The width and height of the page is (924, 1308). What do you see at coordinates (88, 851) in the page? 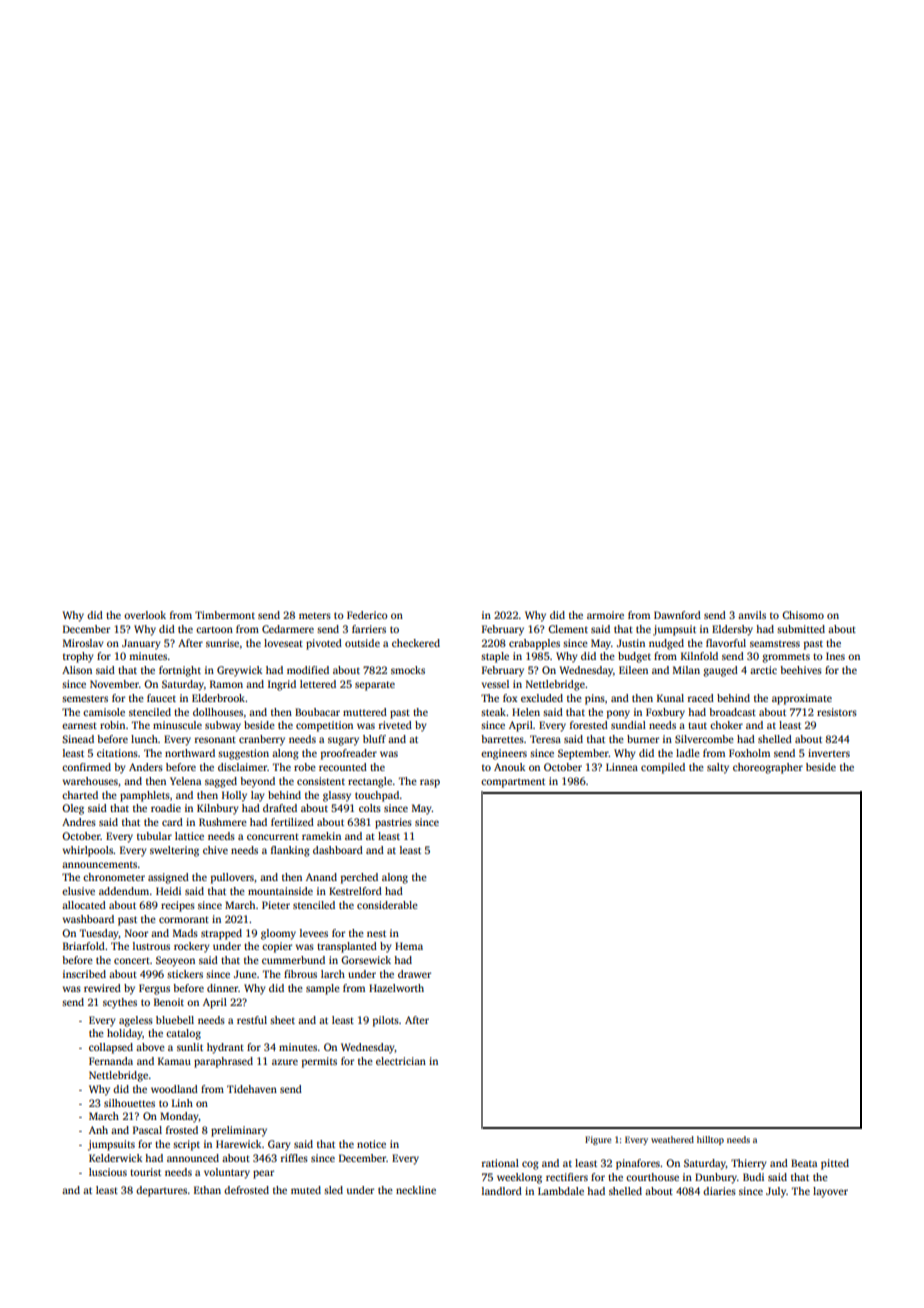
I see `whirlpools` at bounding box center [88, 851].
